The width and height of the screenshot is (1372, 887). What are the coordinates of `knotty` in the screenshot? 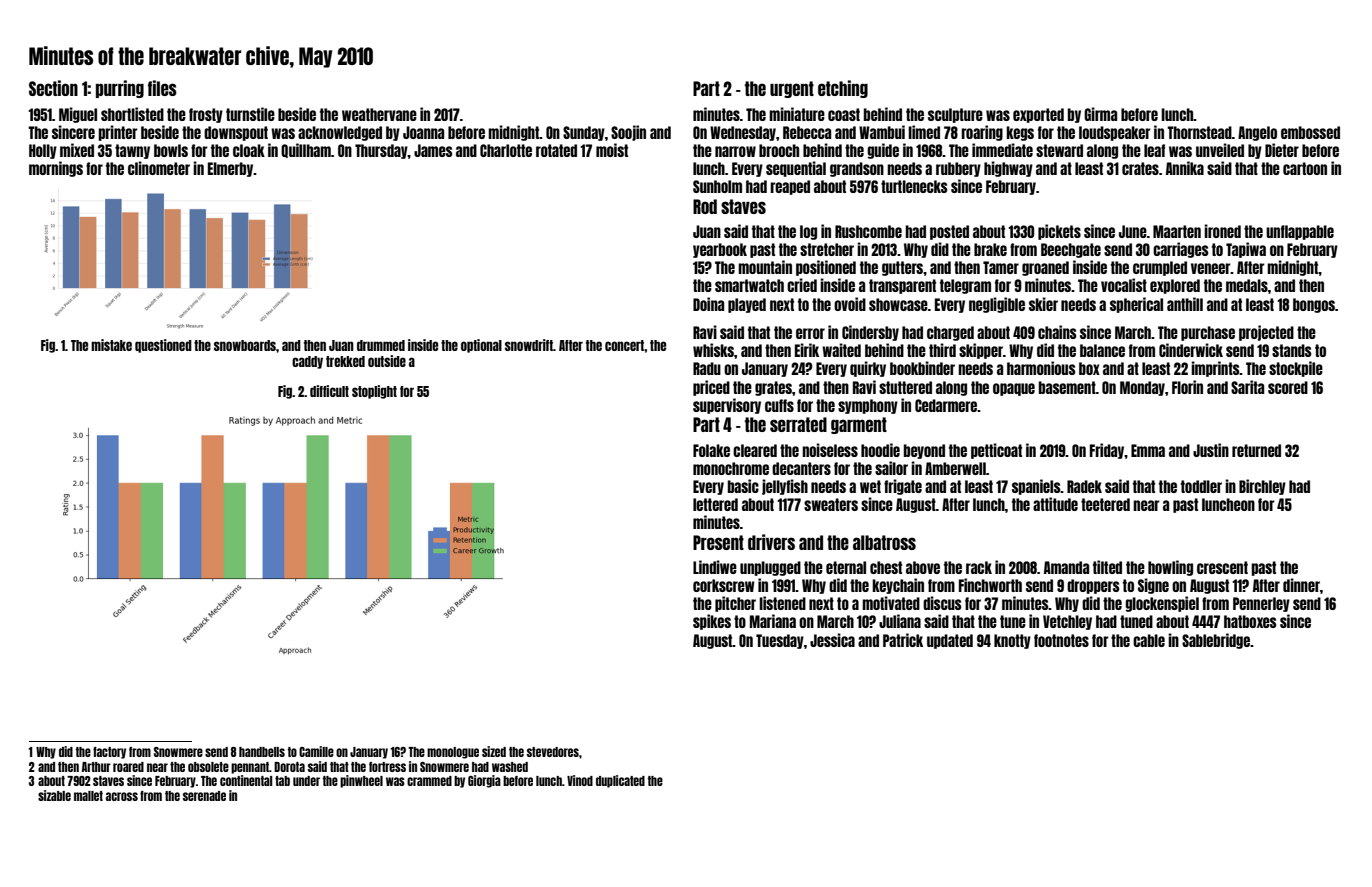 It's located at (1012, 641).
